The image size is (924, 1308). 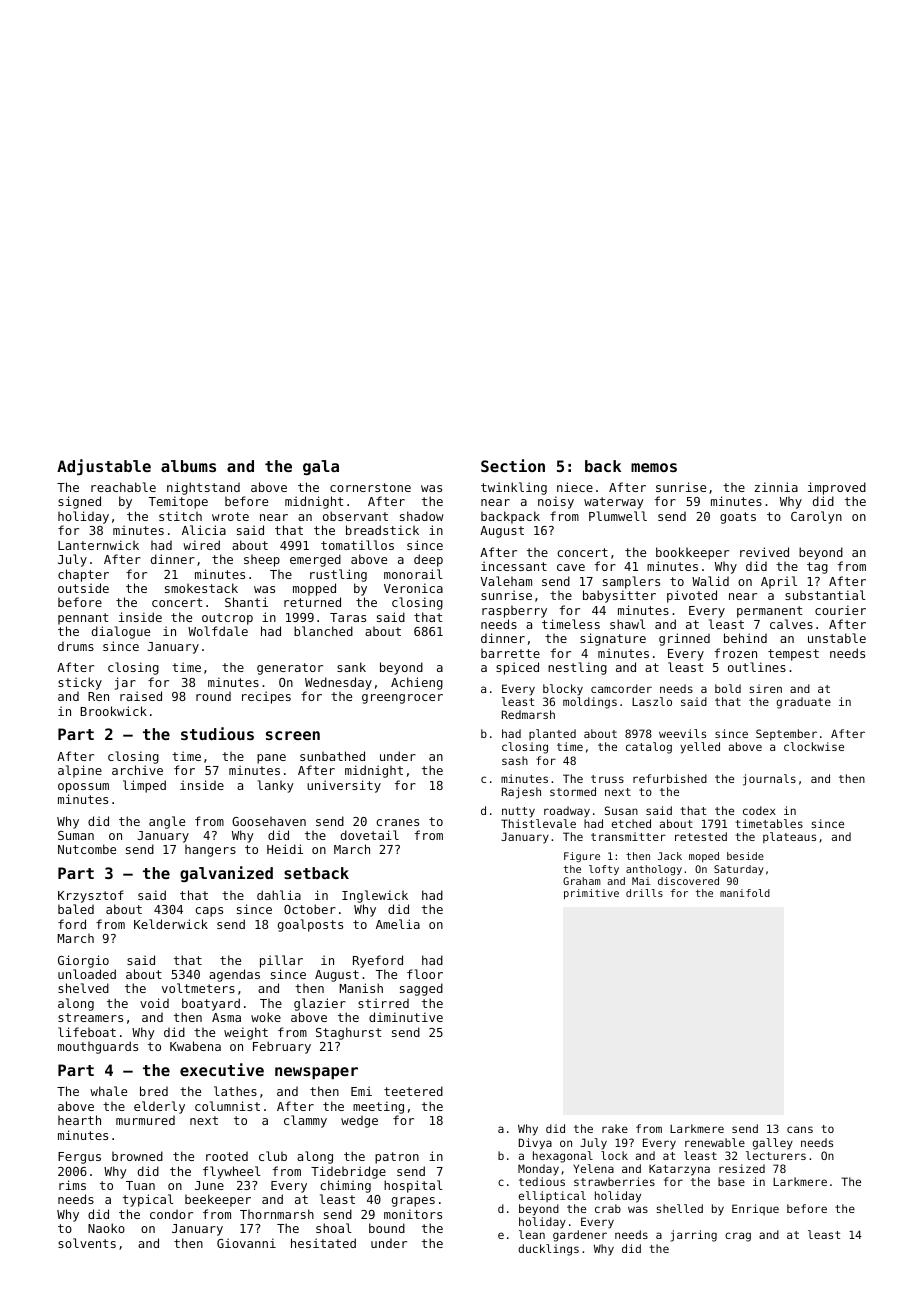 What do you see at coordinates (154, 1003) in the screenshot?
I see `void` at bounding box center [154, 1003].
